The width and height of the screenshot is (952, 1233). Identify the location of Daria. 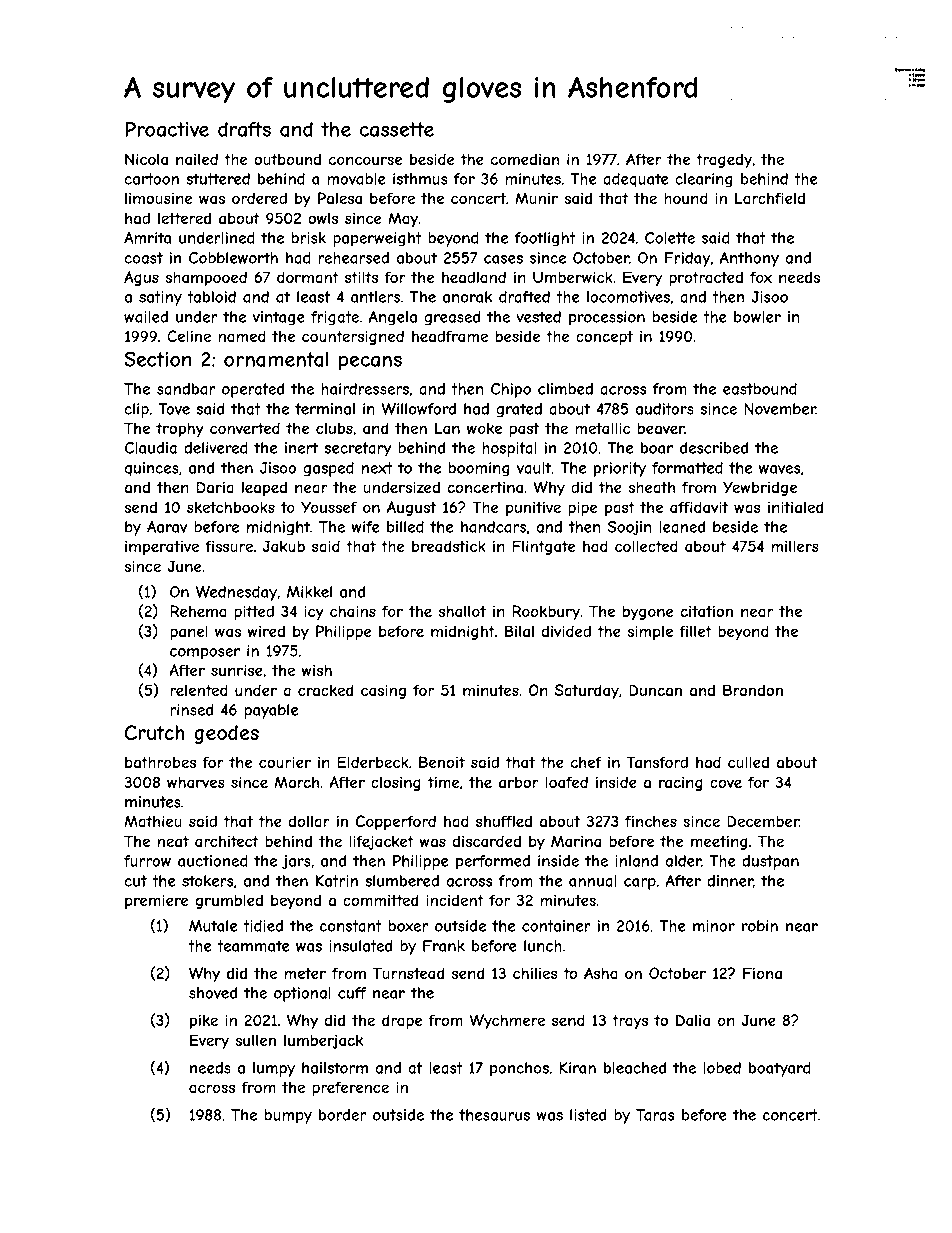
(215, 487).
